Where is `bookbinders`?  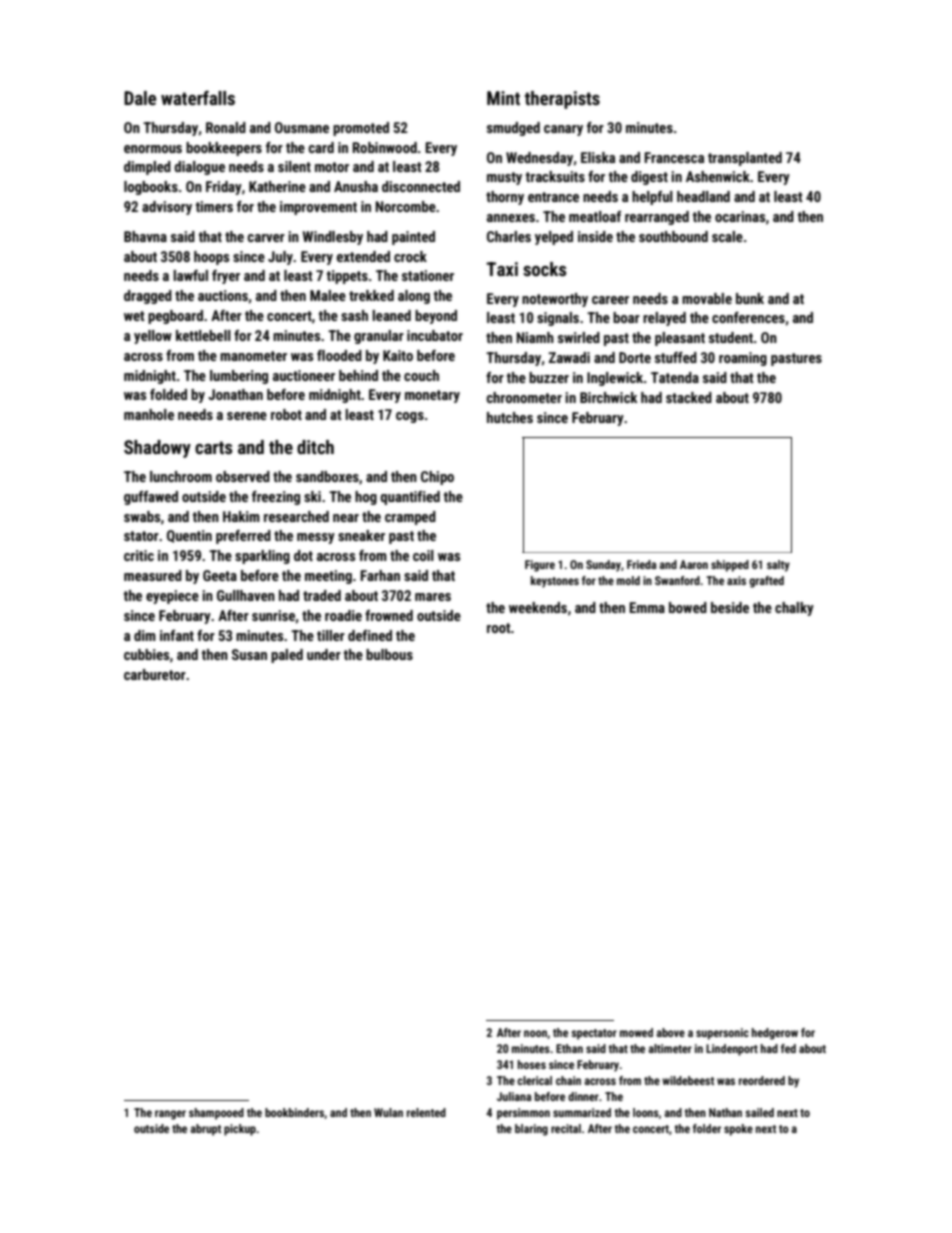
bookbinders is located at coordinates (294, 1112).
